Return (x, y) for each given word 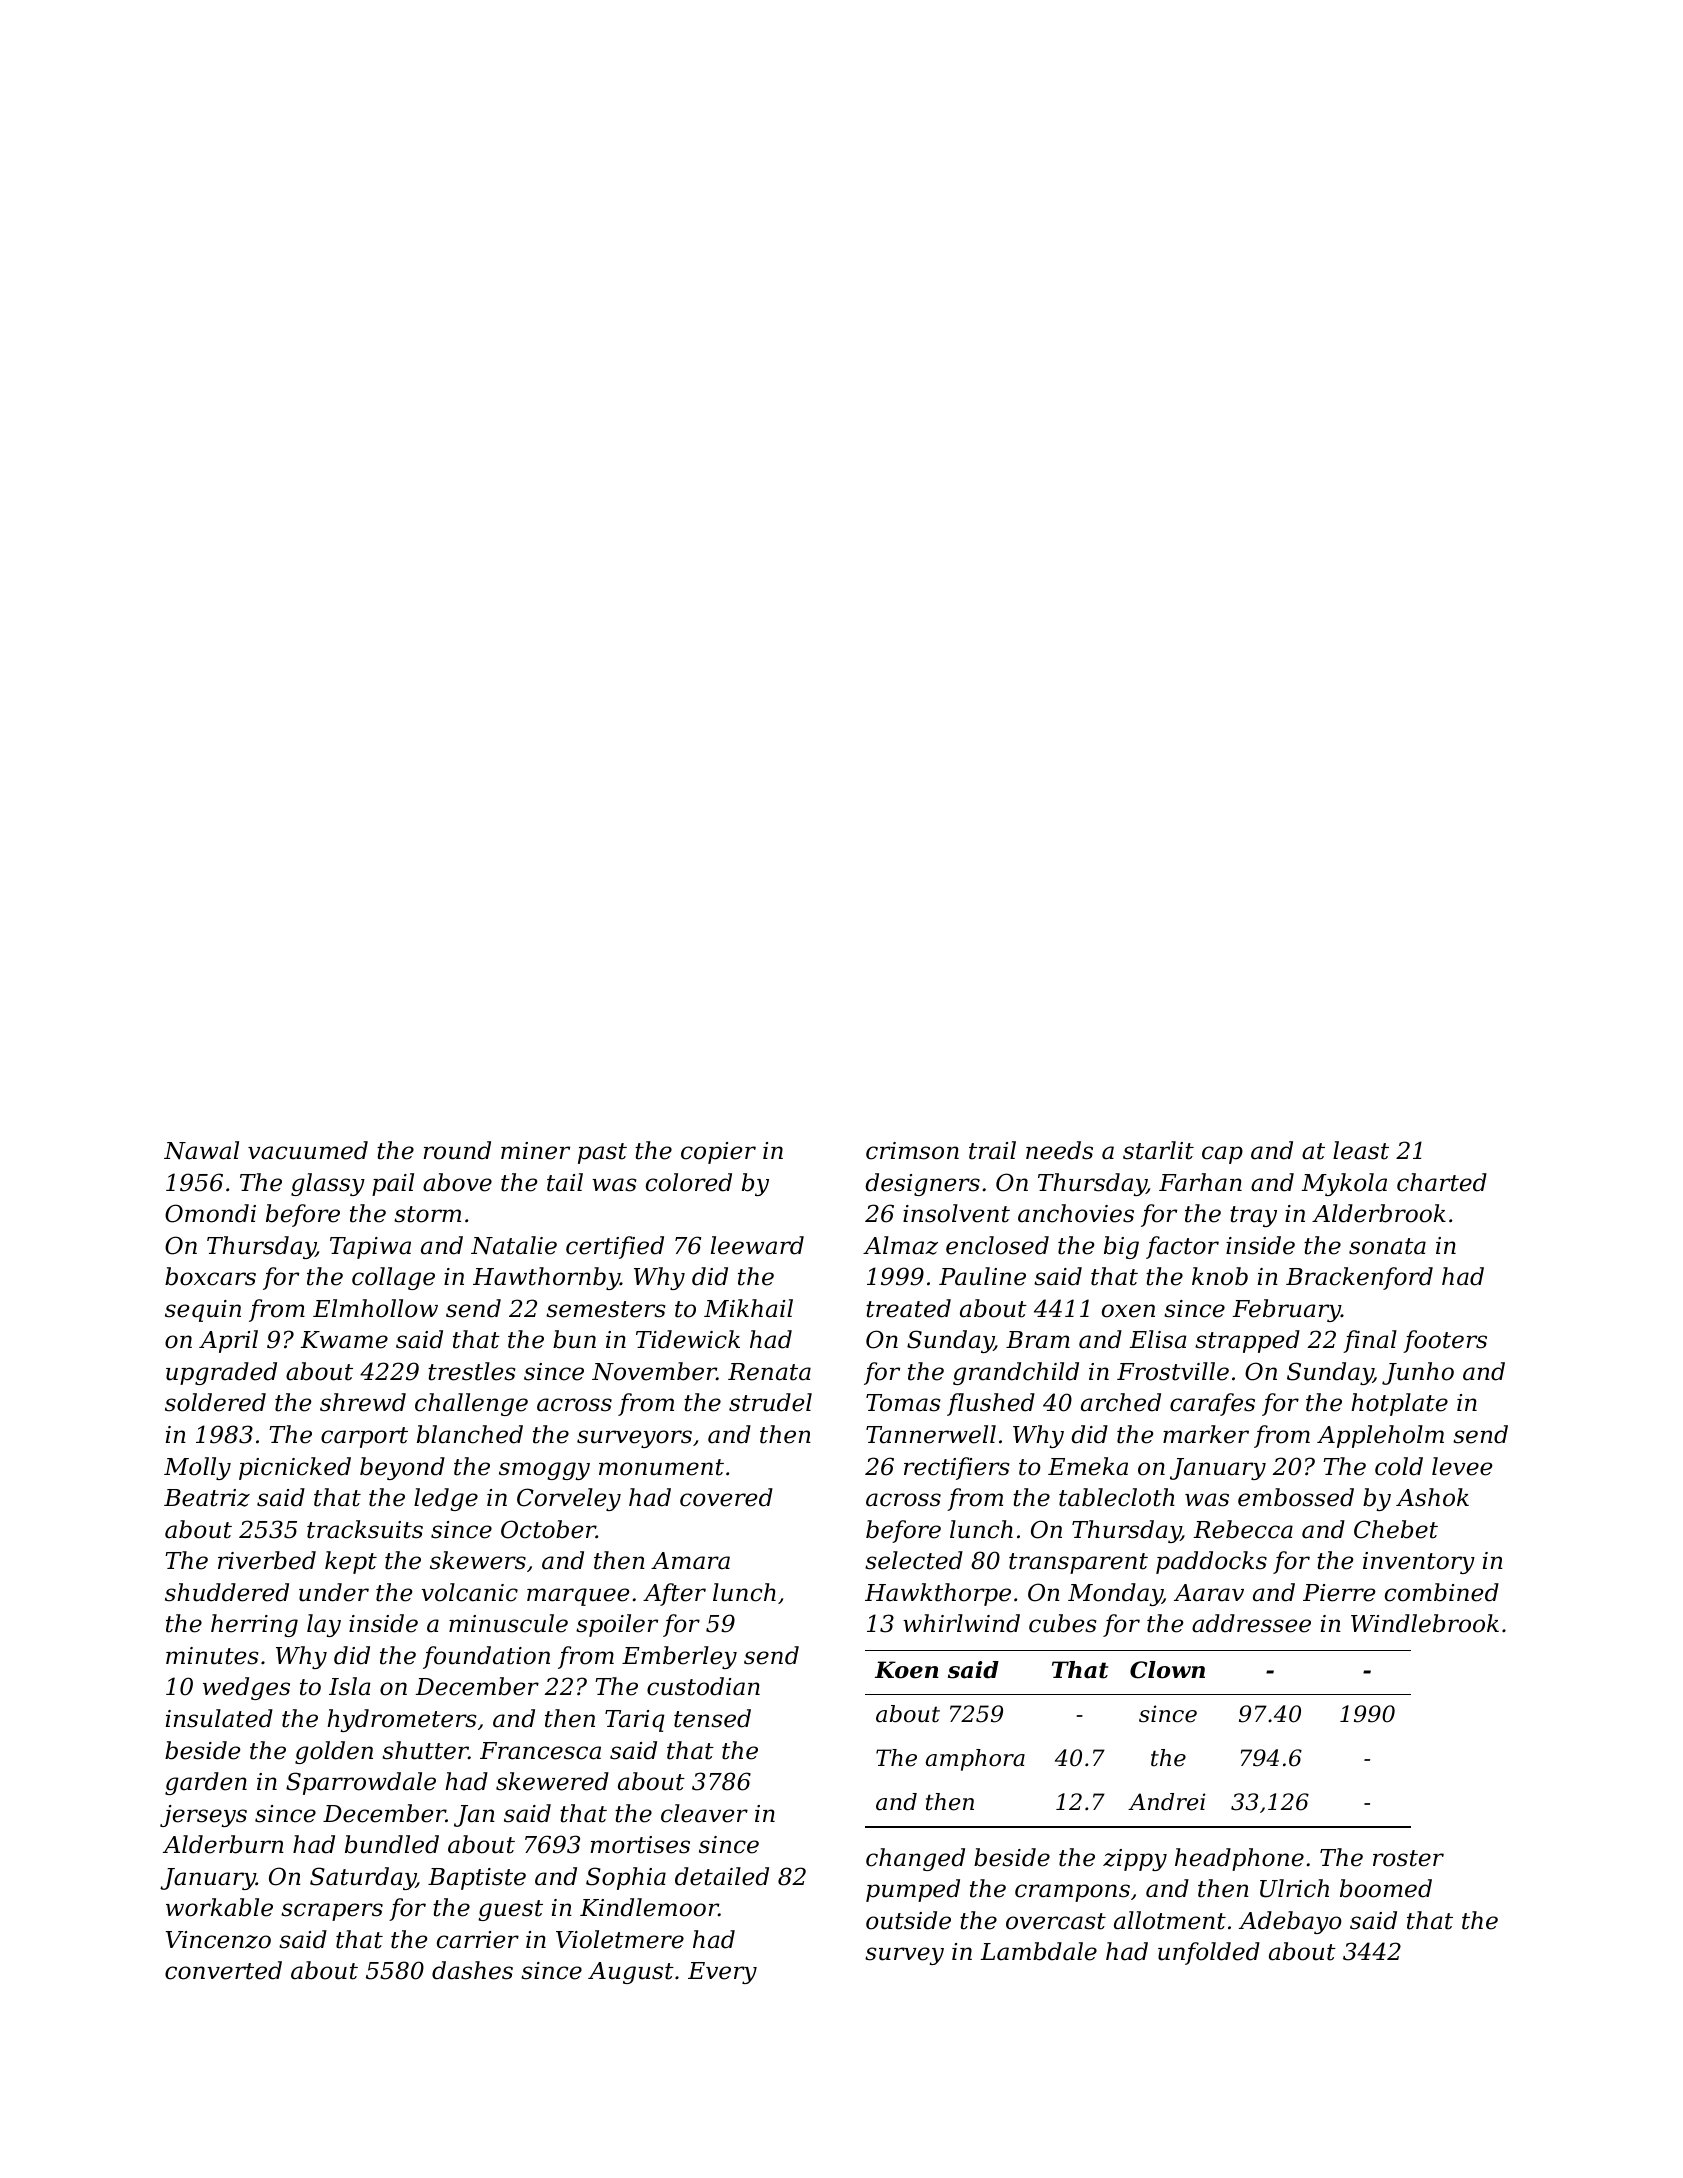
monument (661, 1467)
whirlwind (961, 1623)
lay (324, 1625)
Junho (1418, 1373)
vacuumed (308, 1150)
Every (722, 1973)
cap (1222, 1155)
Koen (906, 1670)
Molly (197, 1468)
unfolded (1209, 1953)
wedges (246, 1688)
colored (689, 1182)
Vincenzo (218, 1940)
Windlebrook (1425, 1623)
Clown (1167, 1670)
